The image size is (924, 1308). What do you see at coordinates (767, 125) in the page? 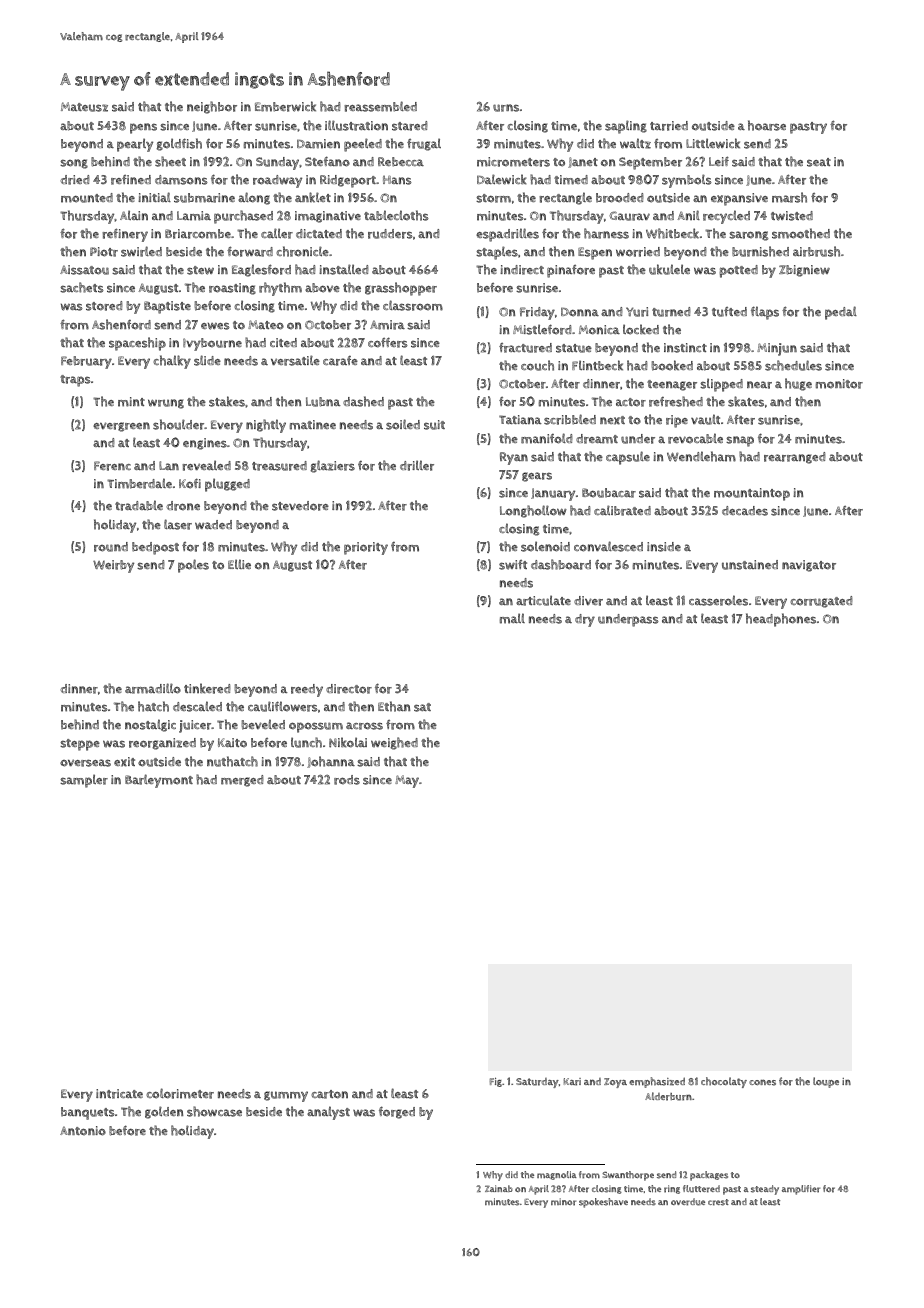
I see `hoarse` at bounding box center [767, 125].
